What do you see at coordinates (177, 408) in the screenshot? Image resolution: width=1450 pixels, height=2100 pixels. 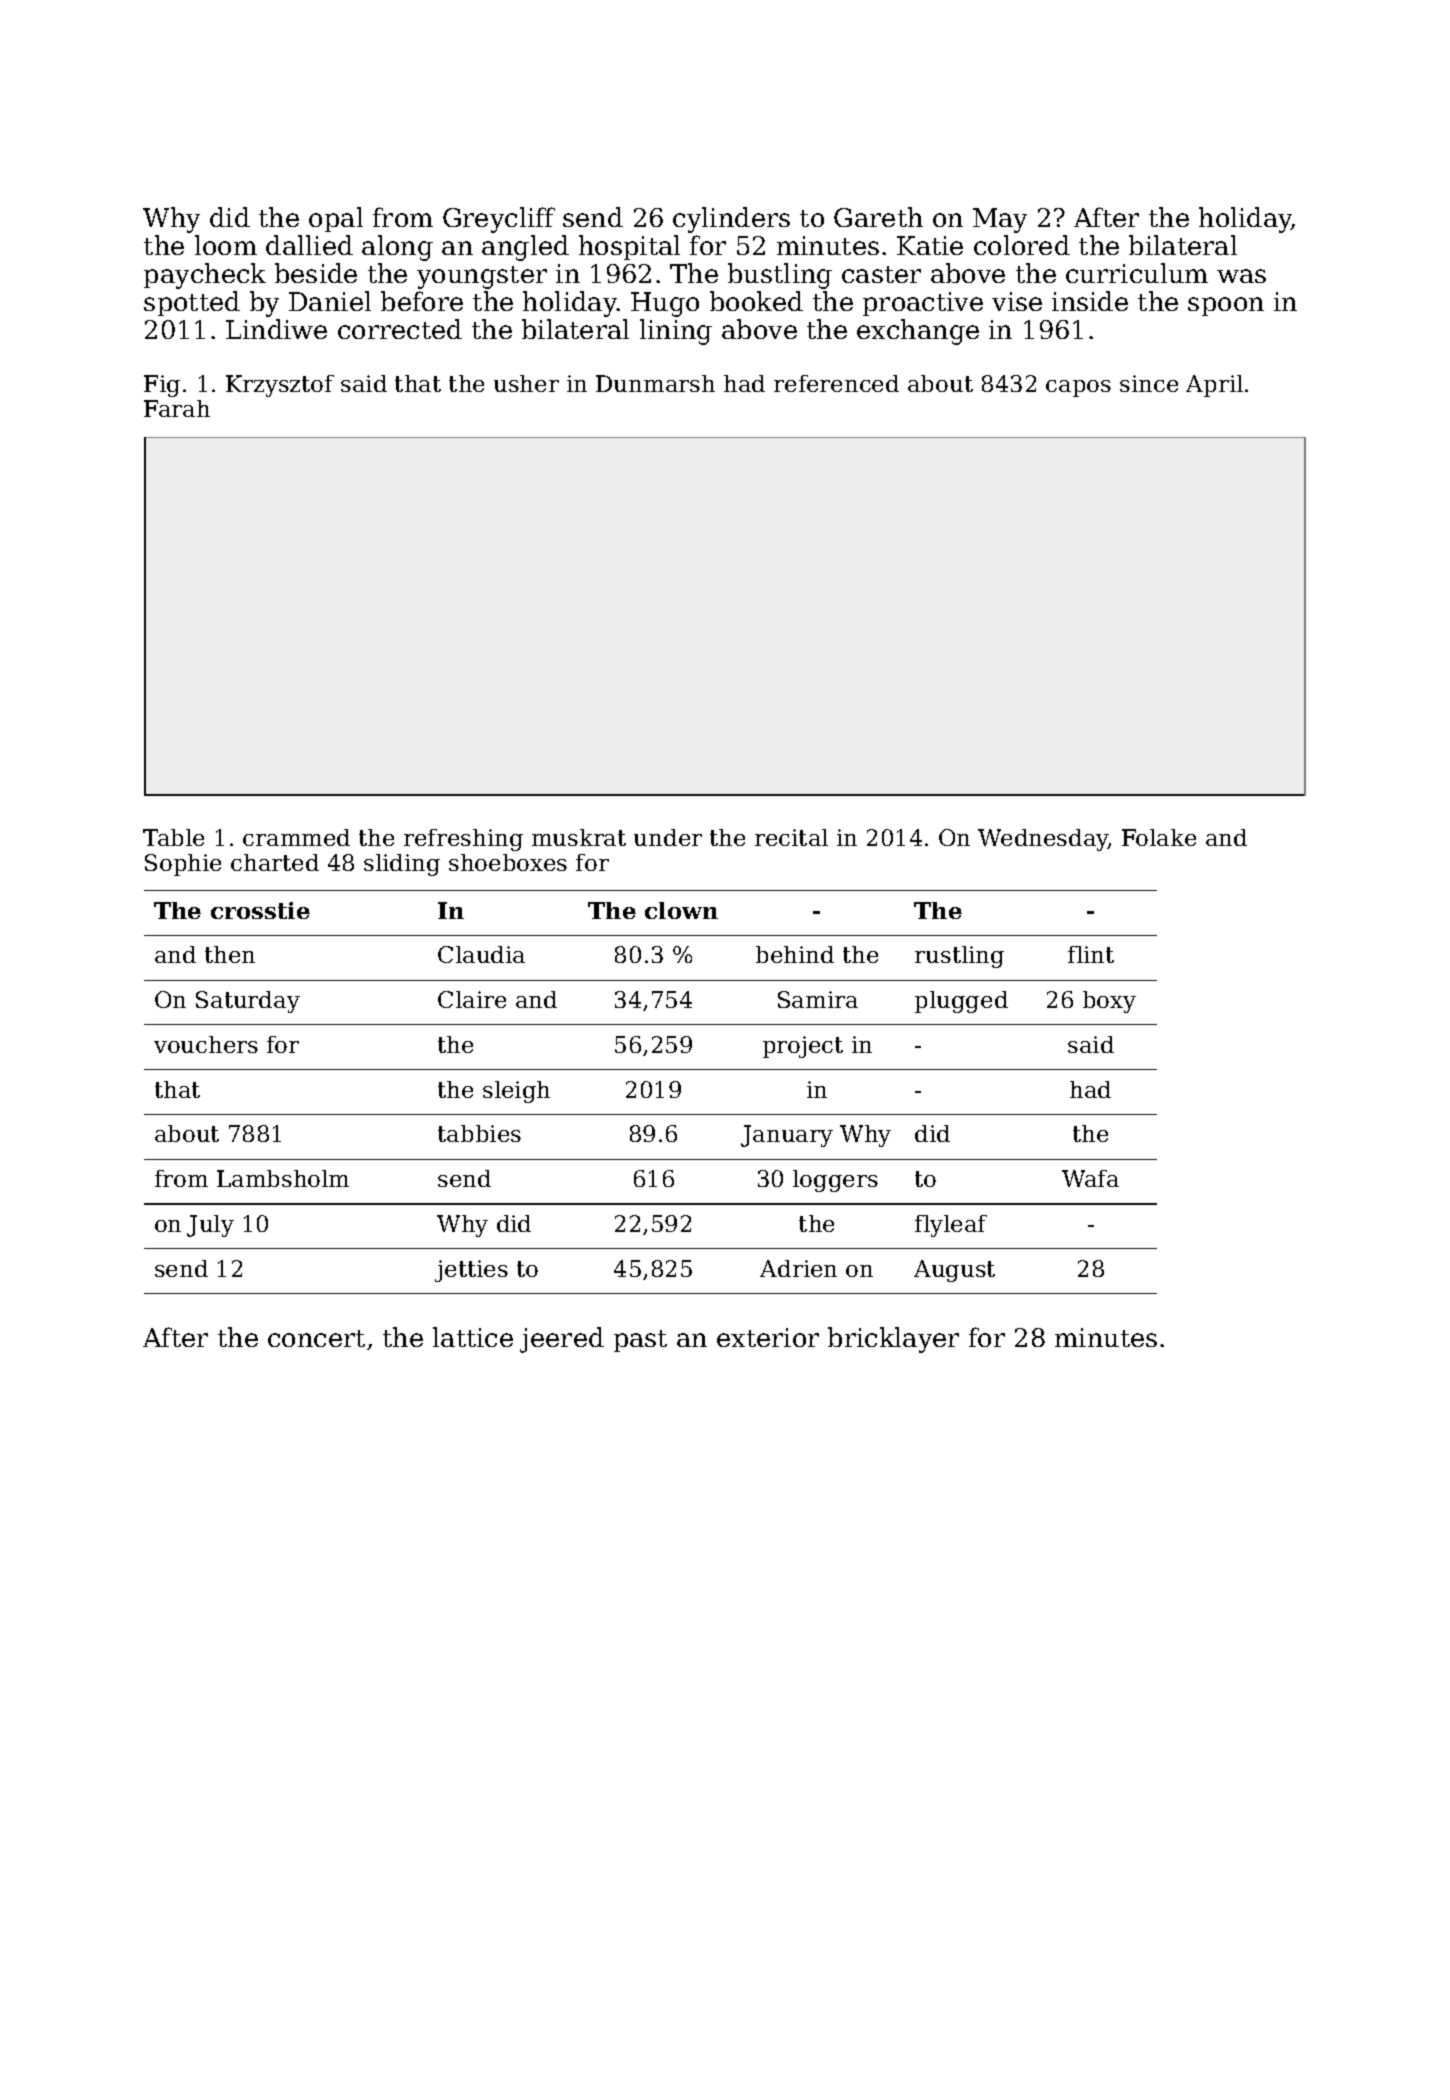 I see `Farah` at bounding box center [177, 408].
